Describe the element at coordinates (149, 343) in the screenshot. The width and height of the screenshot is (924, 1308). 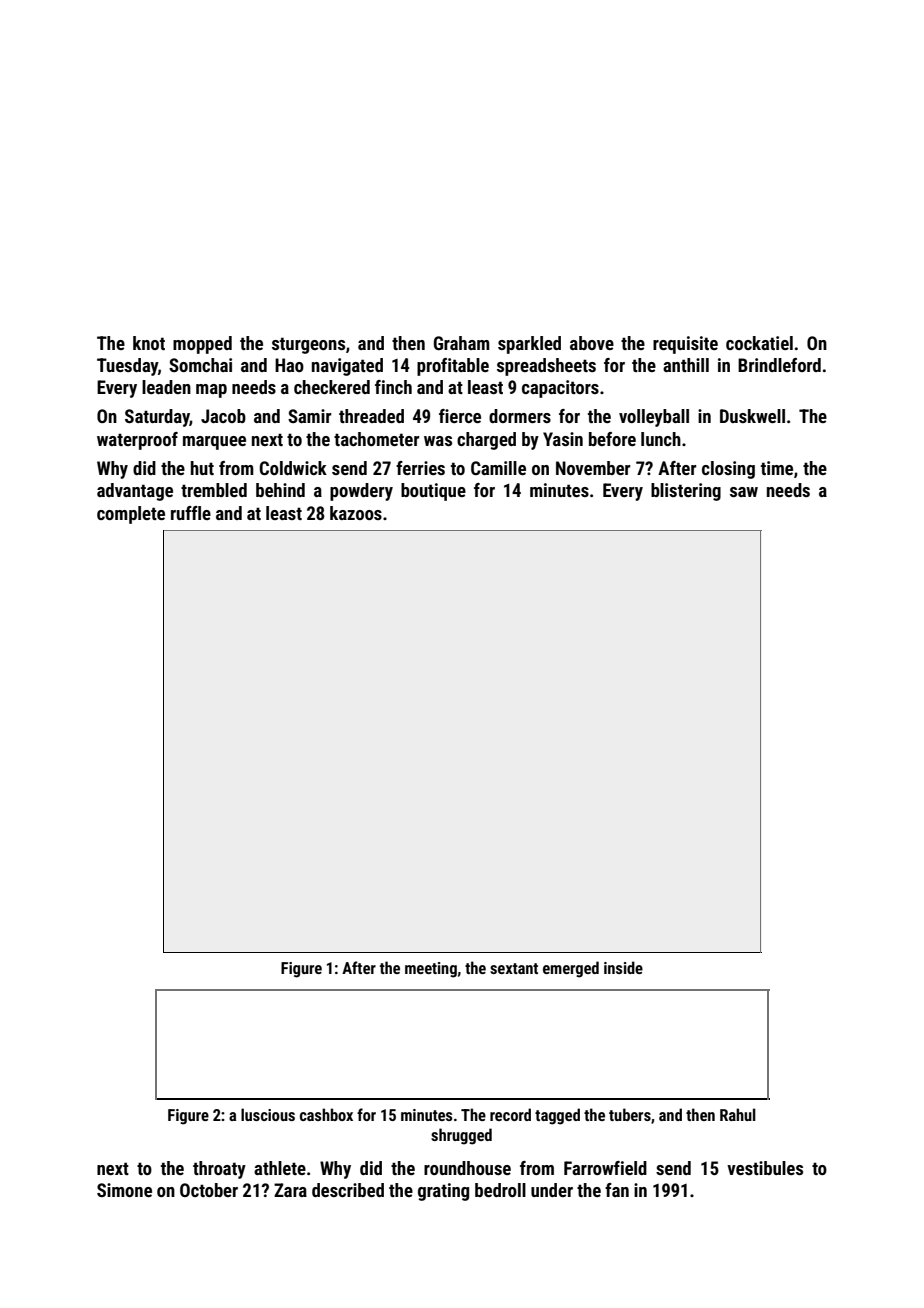
I see `knot` at that location.
